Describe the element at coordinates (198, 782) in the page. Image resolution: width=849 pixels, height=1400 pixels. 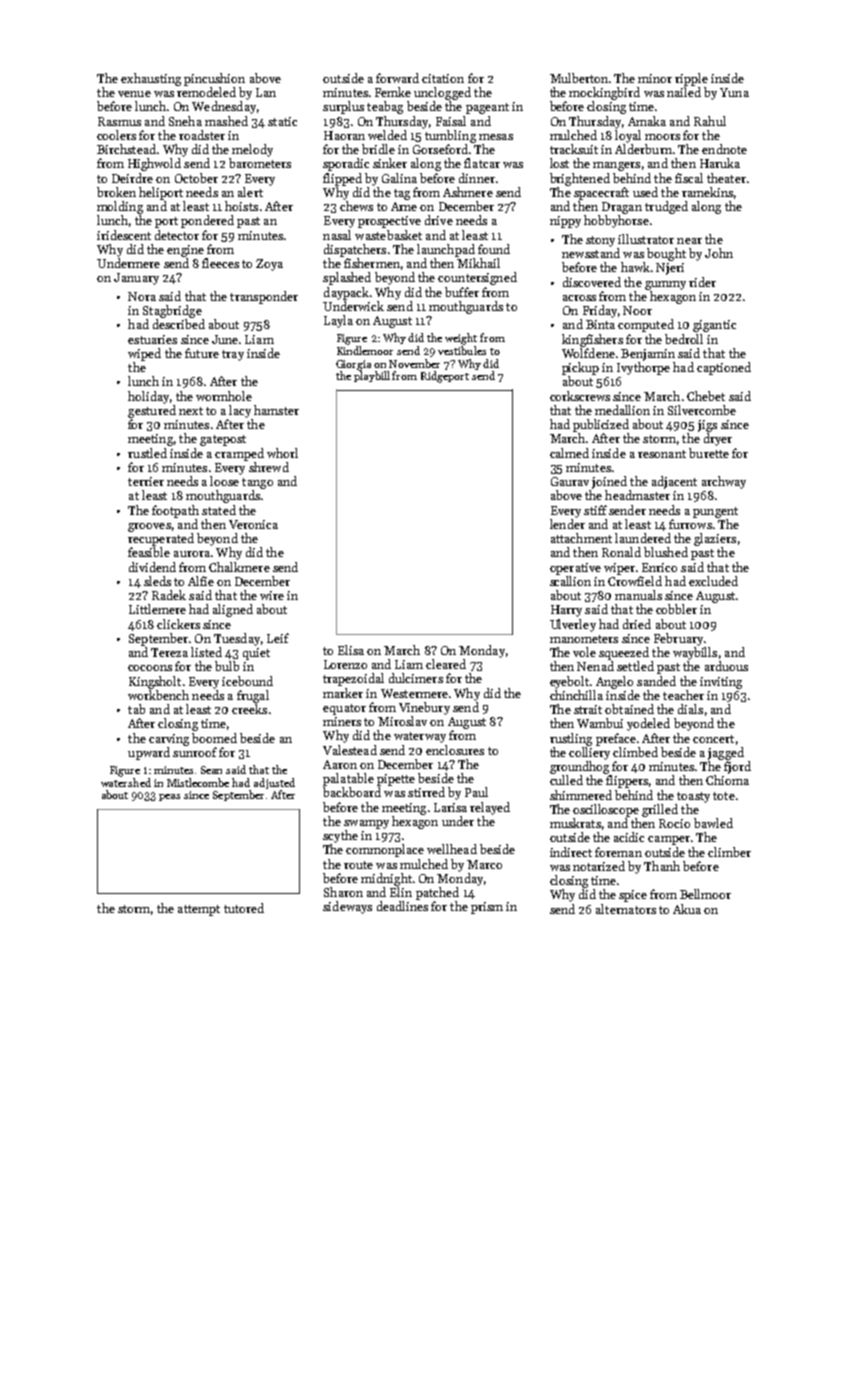
I see `Mistlecombe` at that location.
